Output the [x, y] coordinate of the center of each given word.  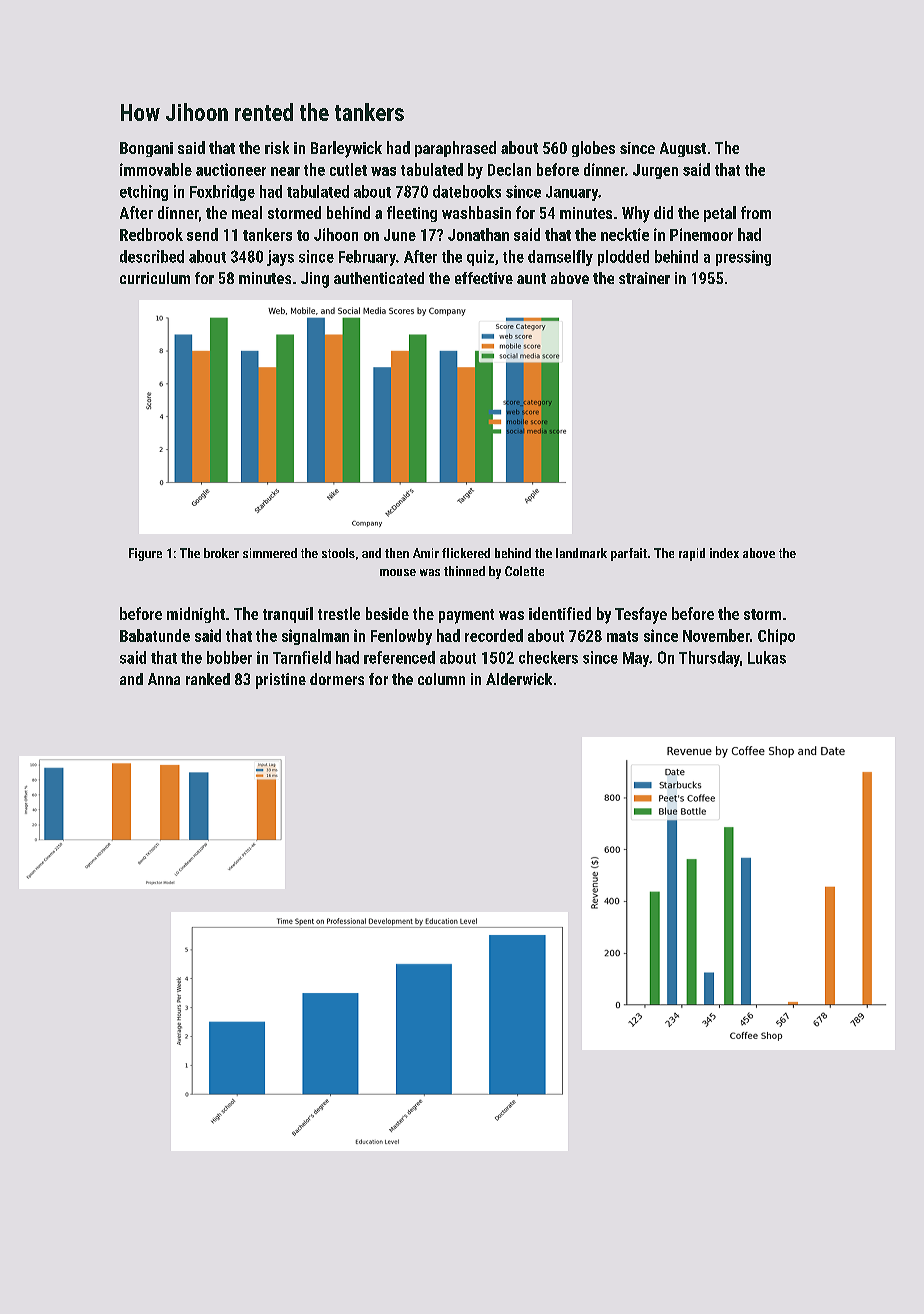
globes [593, 149]
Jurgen [655, 171]
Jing [315, 280]
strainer [644, 278]
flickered [466, 553]
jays [280, 258]
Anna [164, 679]
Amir [426, 553]
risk [277, 147]
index [724, 553]
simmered [270, 553]
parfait [629, 554]
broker [221, 553]
